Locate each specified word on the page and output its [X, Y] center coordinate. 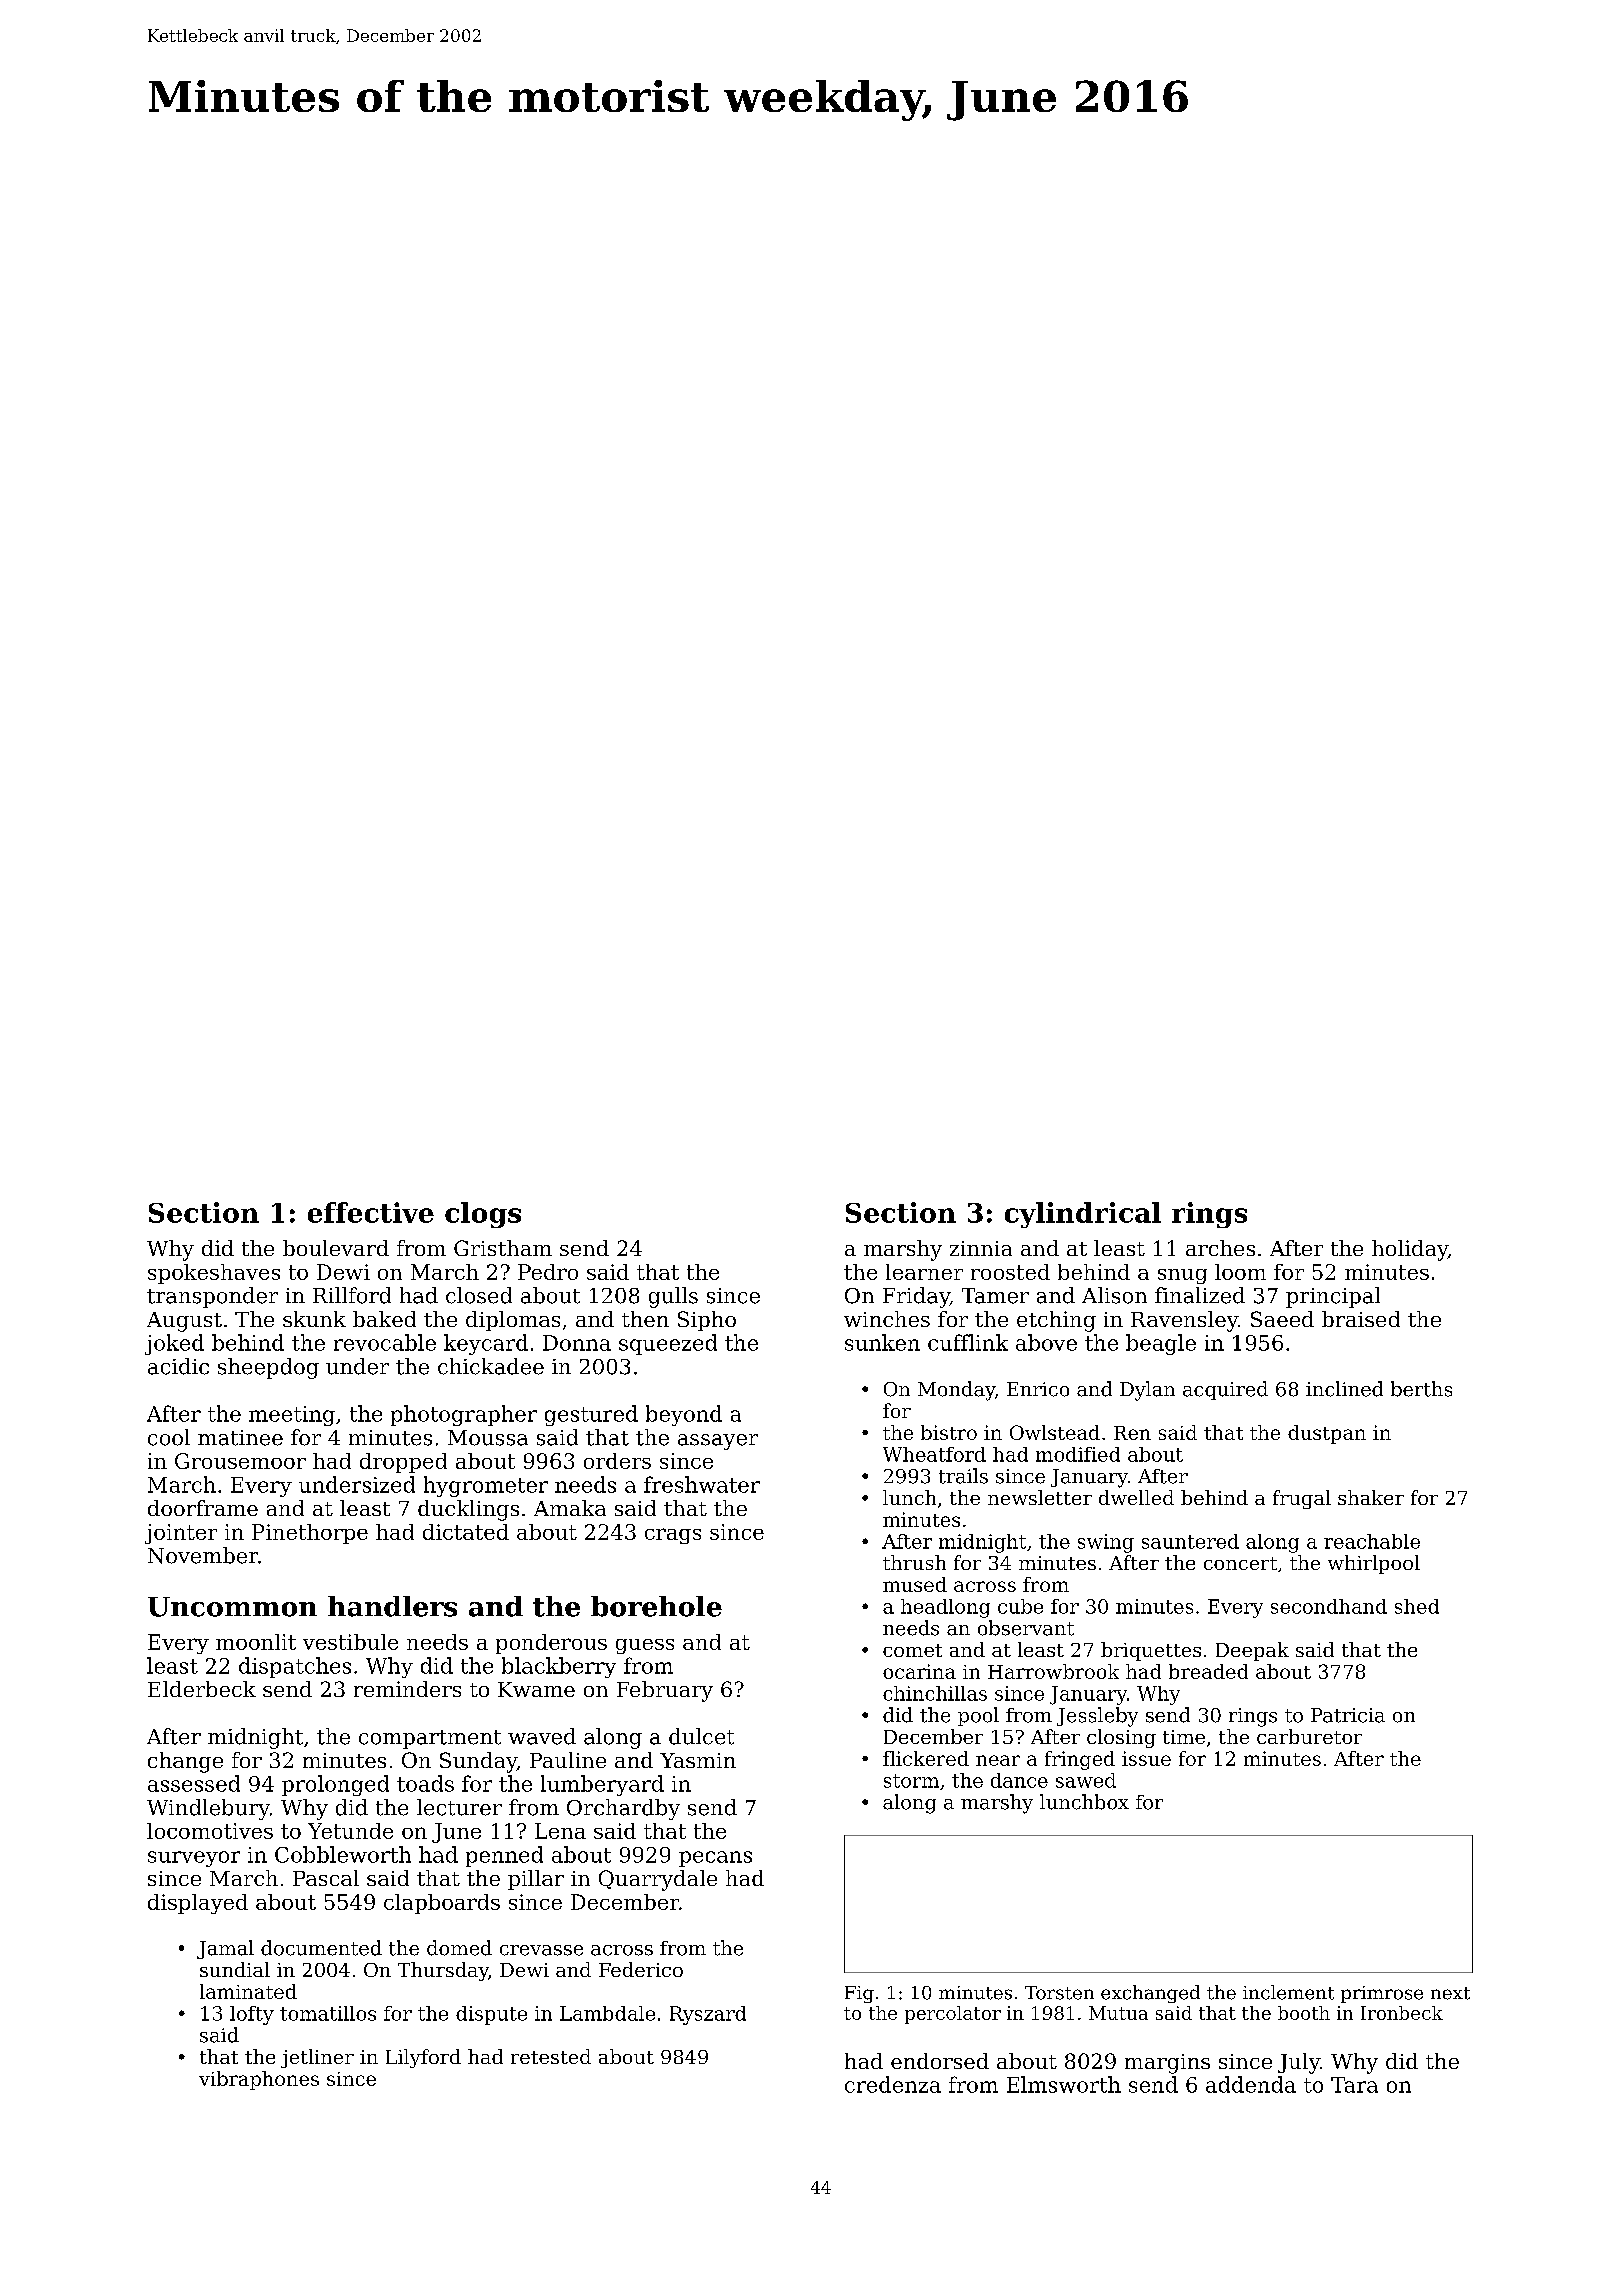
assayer [718, 1442]
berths [1421, 1389]
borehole [656, 1606]
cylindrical [1083, 1215]
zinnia [981, 1248]
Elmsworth [1064, 2084]
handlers [392, 1606]
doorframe [203, 1508]
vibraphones [259, 2080]
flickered [926, 1758]
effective [371, 1212]
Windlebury [208, 1809]
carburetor [1309, 1736]
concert [1240, 1563]
